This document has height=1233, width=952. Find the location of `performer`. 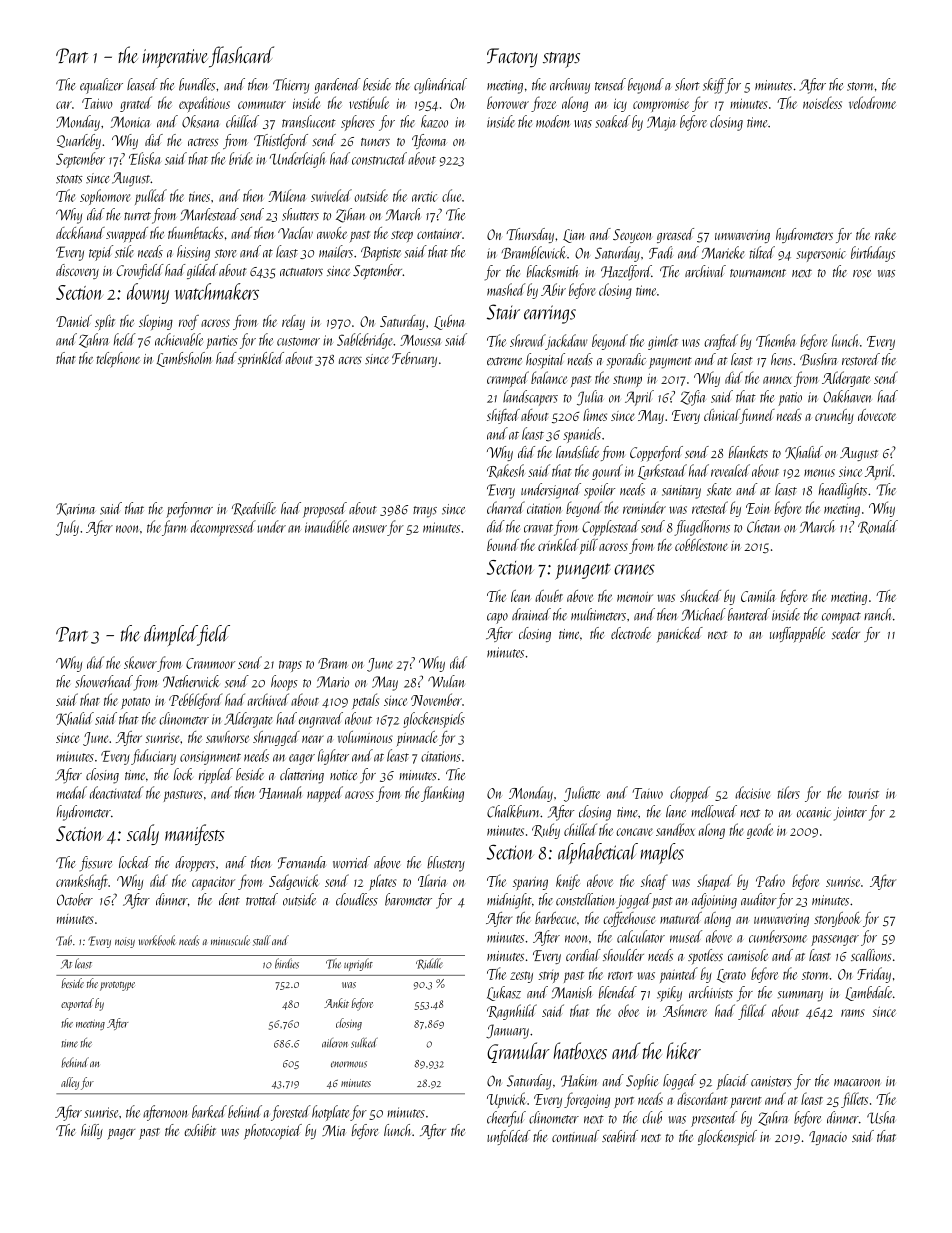

performer is located at coordinates (189, 510).
